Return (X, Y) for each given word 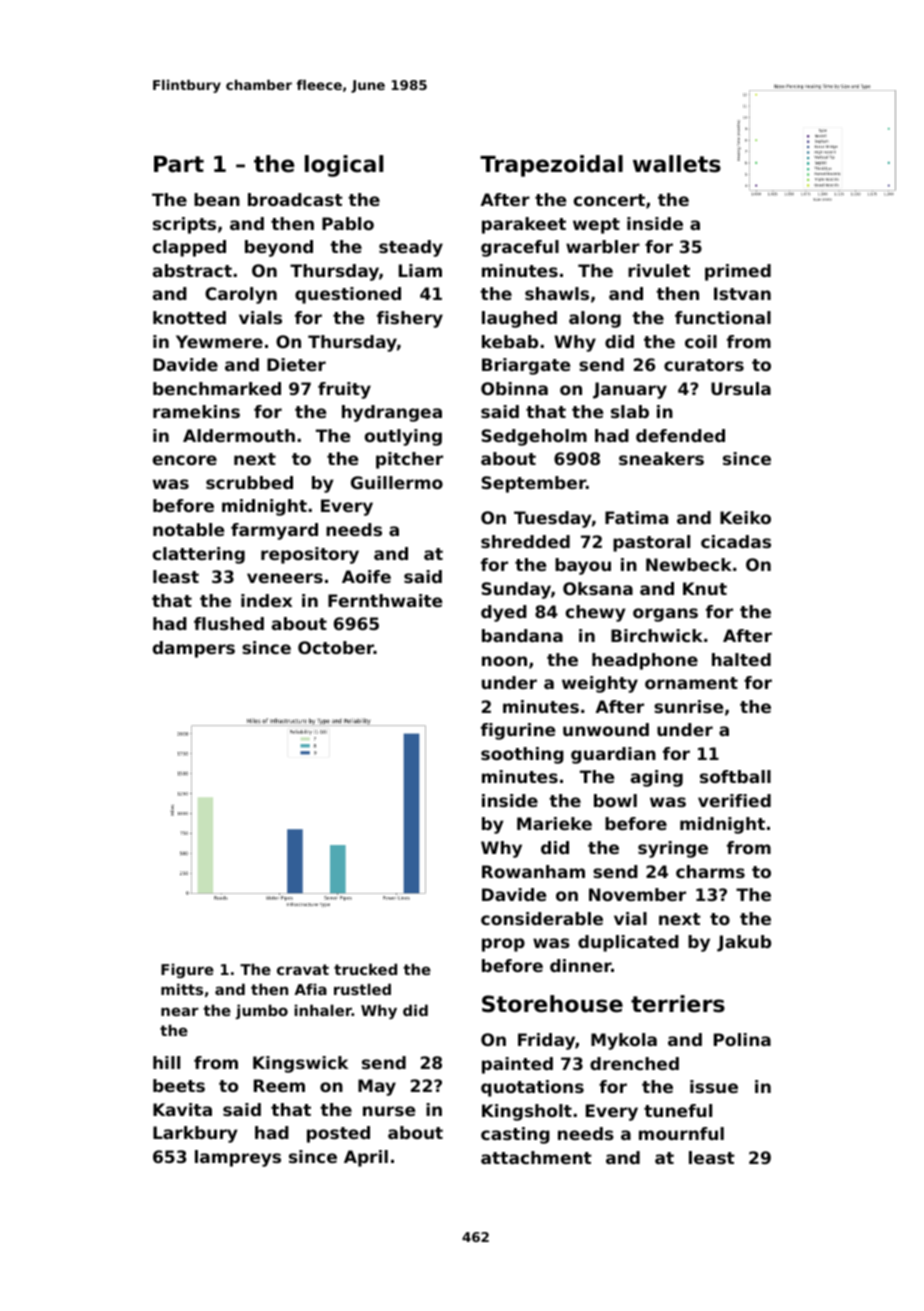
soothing (522, 755)
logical (344, 166)
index (266, 600)
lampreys (238, 1158)
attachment (536, 1157)
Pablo (348, 223)
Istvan (742, 293)
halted (741, 659)
